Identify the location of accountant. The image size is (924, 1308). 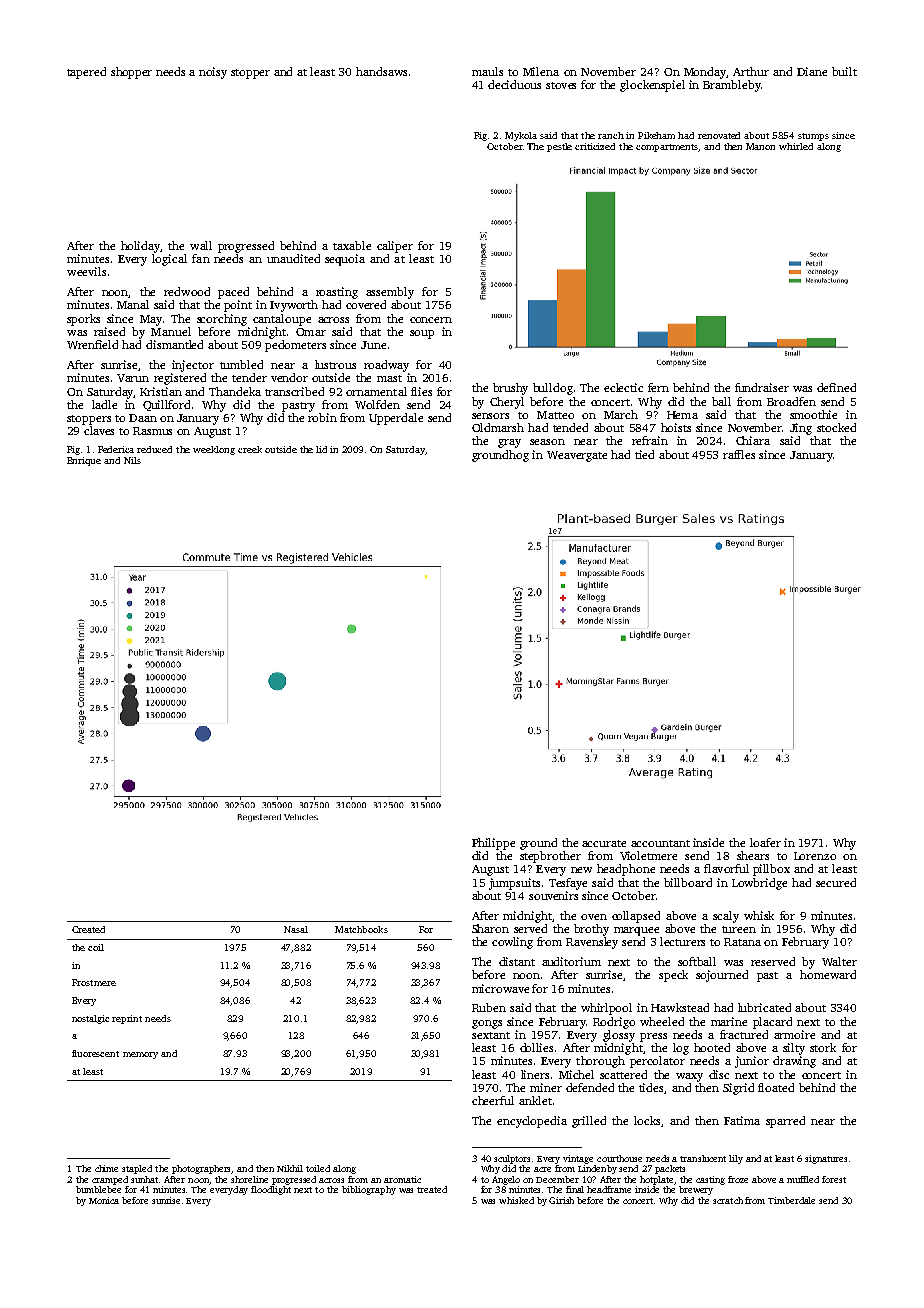
(660, 843).
